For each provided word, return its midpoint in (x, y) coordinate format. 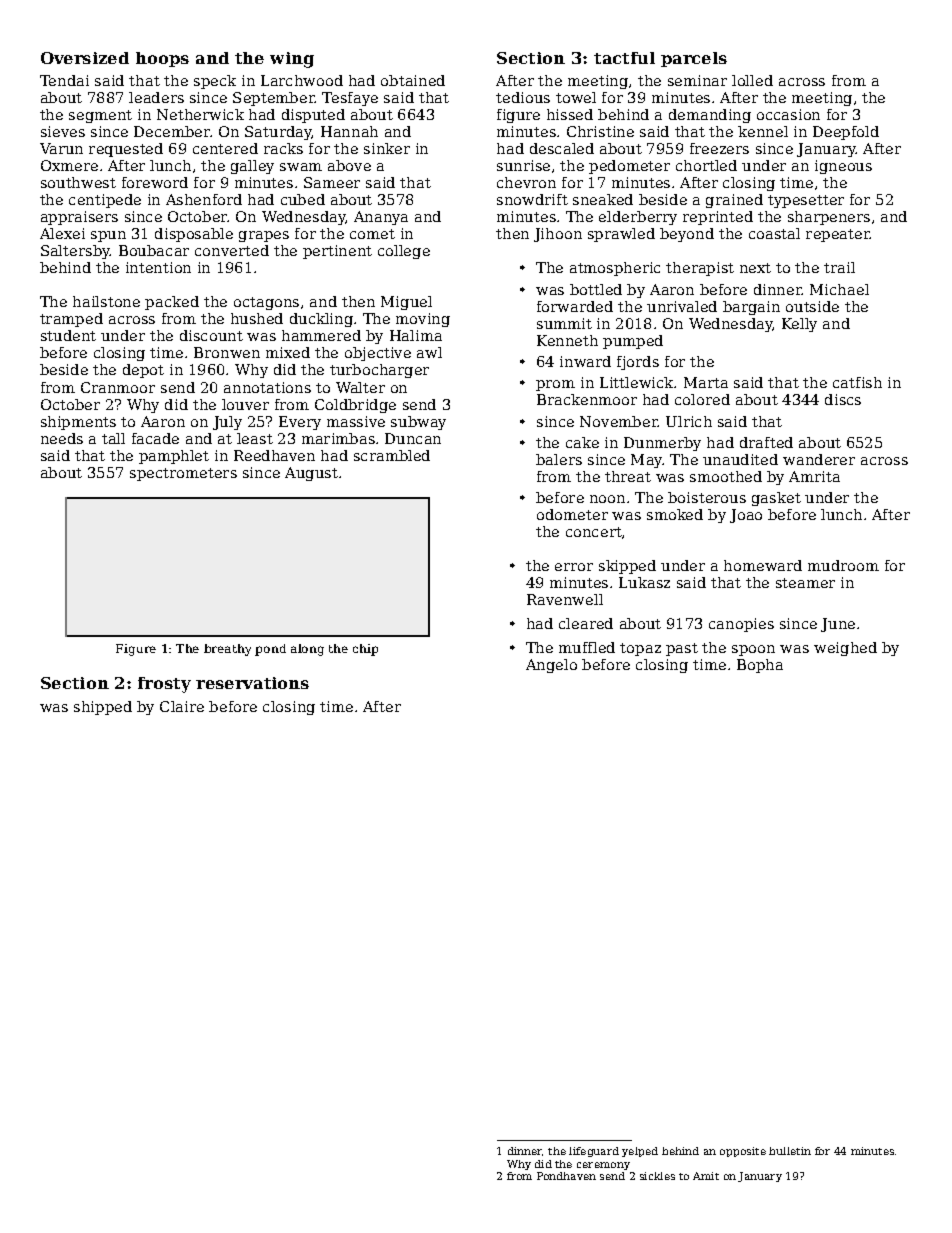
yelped (640, 1152)
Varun (61, 148)
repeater (838, 235)
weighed (845, 649)
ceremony (603, 1166)
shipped (103, 708)
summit (564, 323)
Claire (182, 706)
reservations (252, 683)
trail (839, 267)
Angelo (551, 666)
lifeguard (594, 1152)
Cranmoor (118, 387)
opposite (743, 1152)
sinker (387, 148)
